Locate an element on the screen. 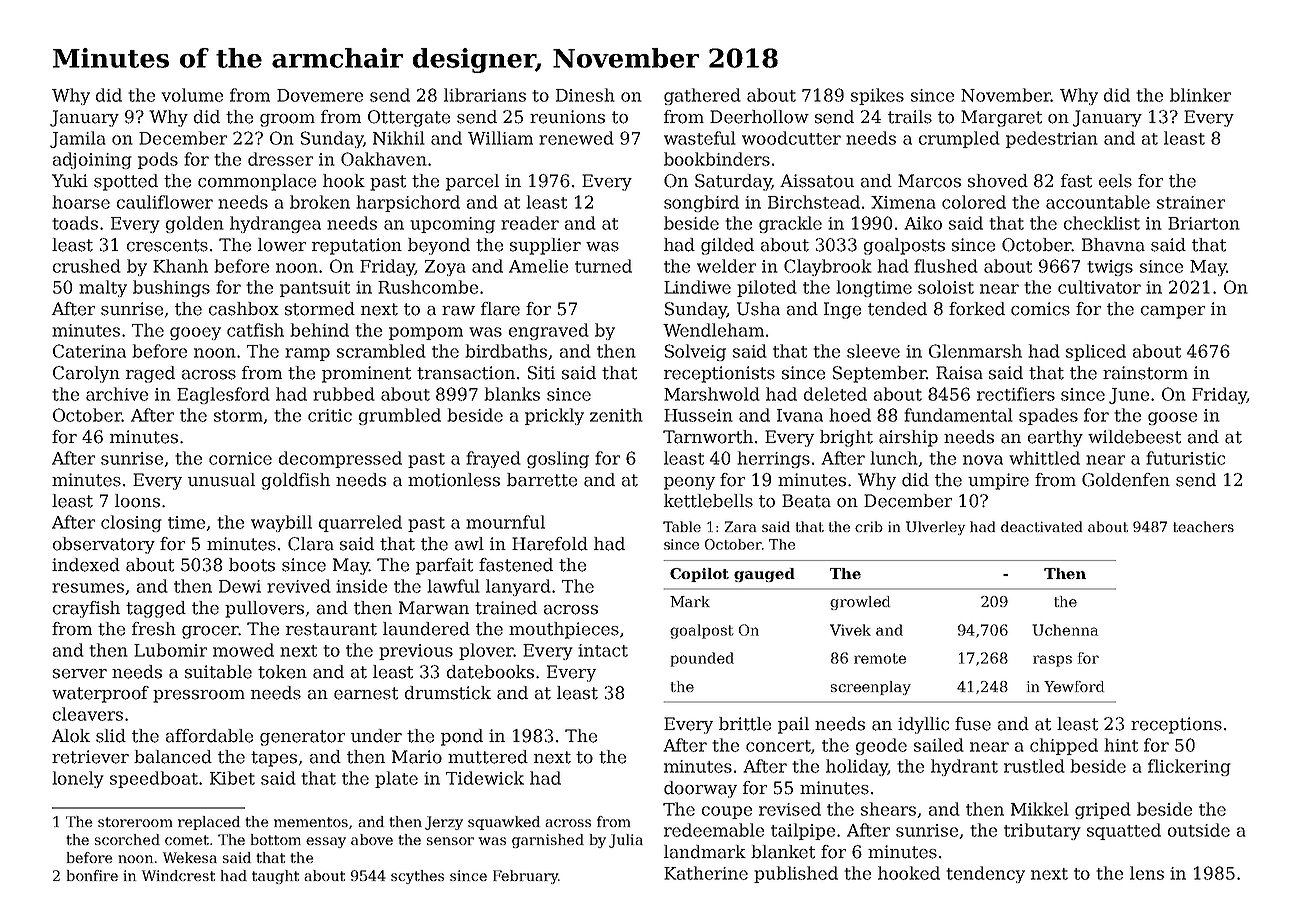  bottom is located at coordinates (276, 839).
